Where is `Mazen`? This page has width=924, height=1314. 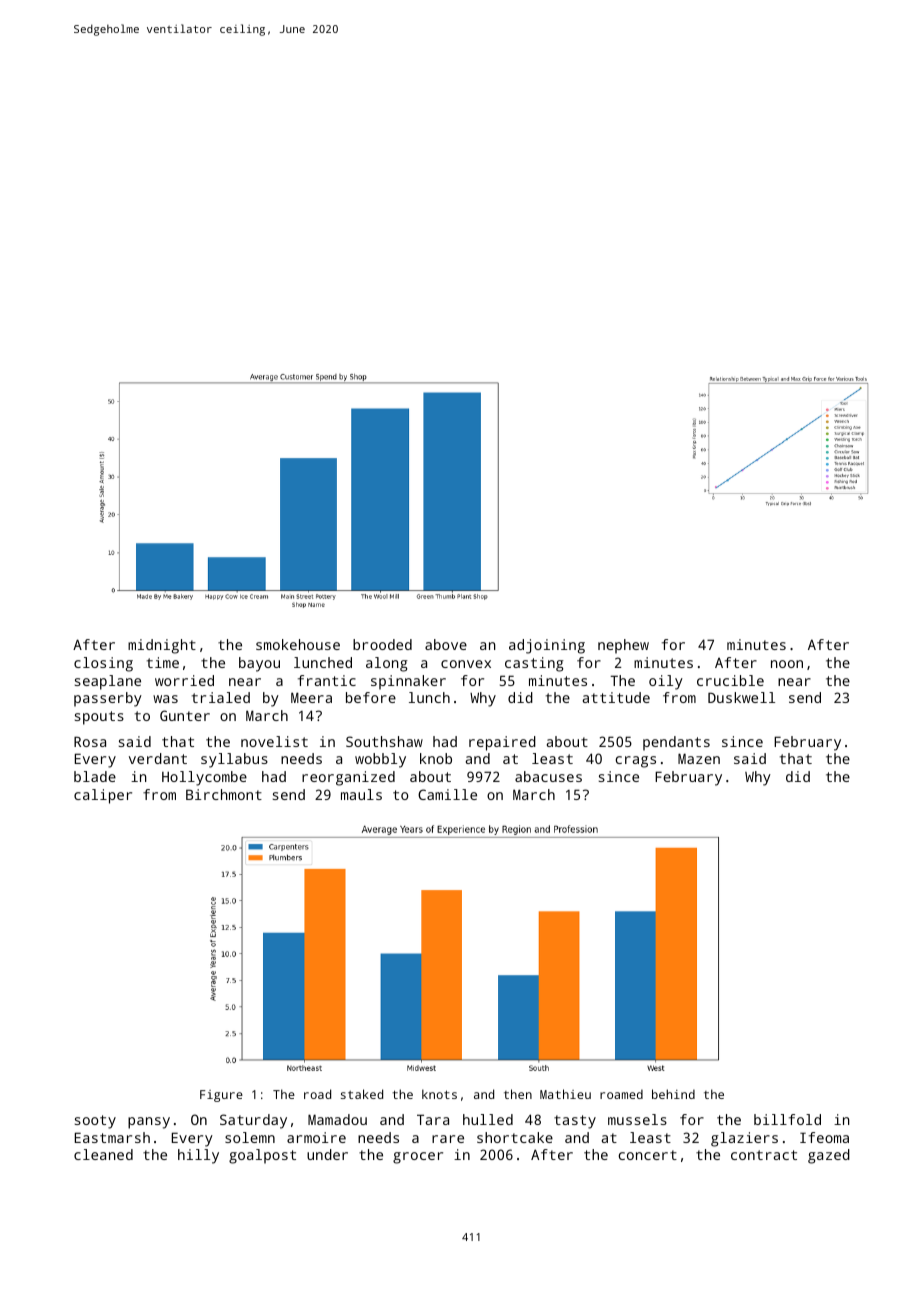
Mazen is located at coordinates (699, 758).
